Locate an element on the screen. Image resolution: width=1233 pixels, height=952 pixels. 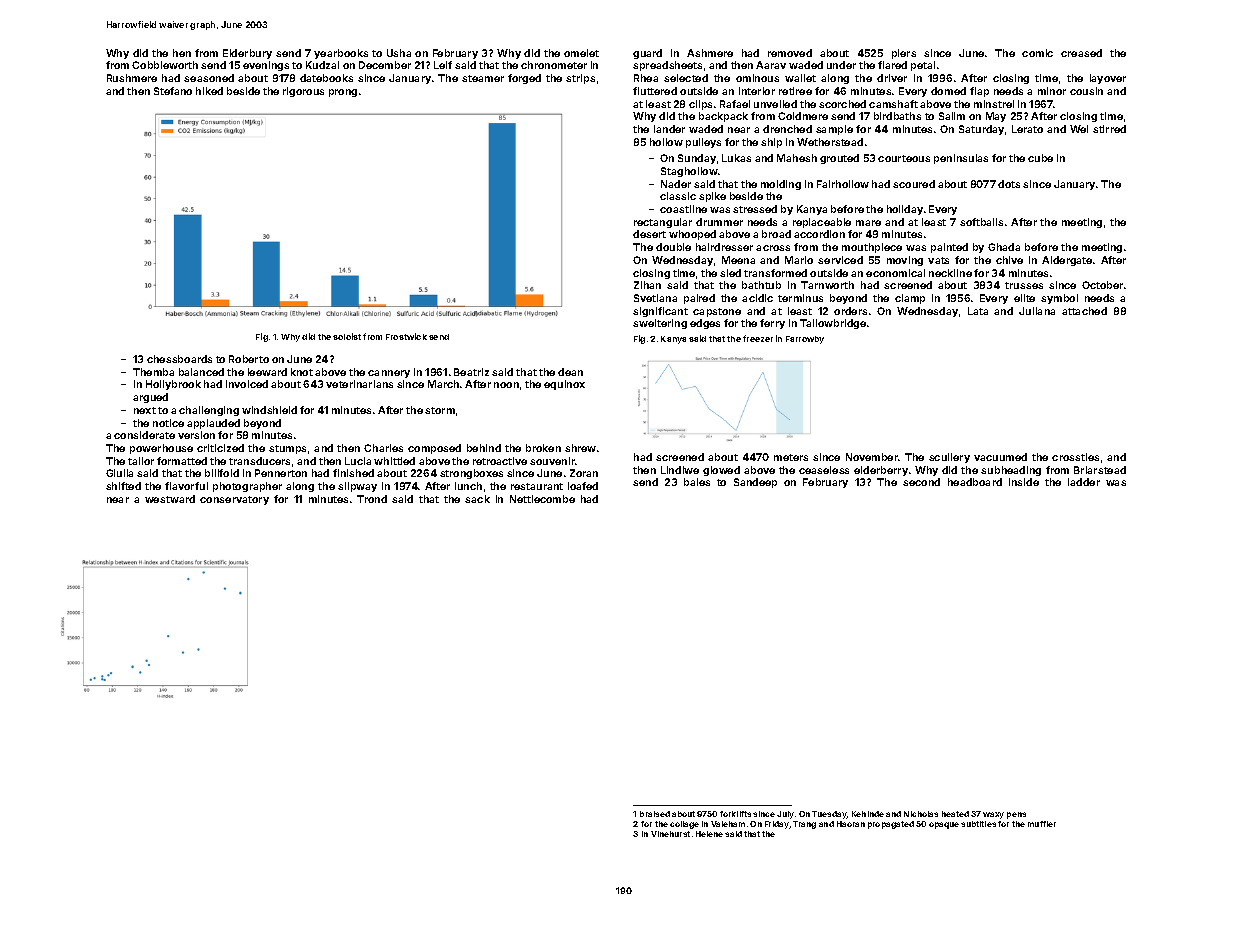
piers is located at coordinates (904, 54).
